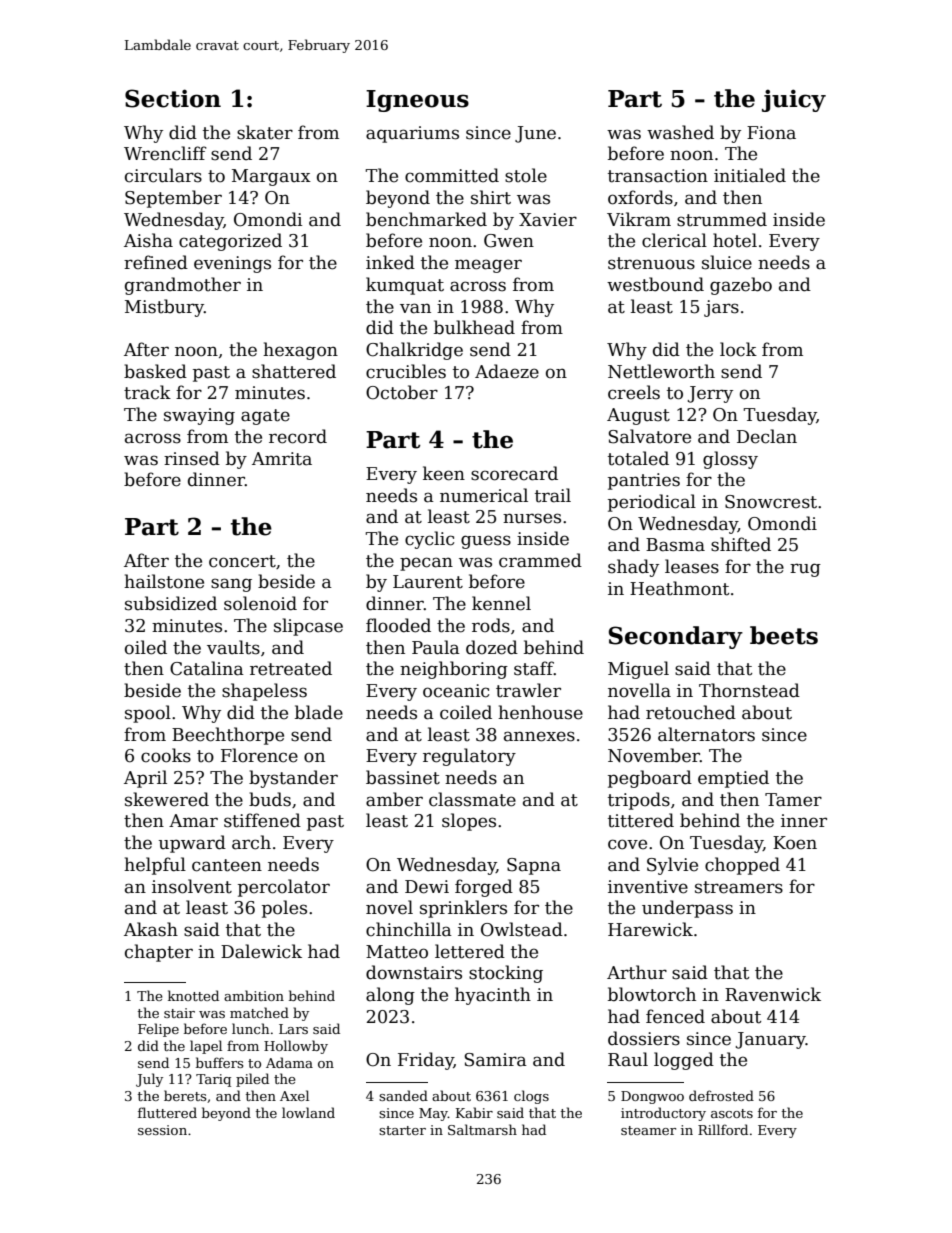 Image resolution: width=952 pixels, height=1233 pixels. What do you see at coordinates (535, 134) in the screenshot?
I see `June` at bounding box center [535, 134].
